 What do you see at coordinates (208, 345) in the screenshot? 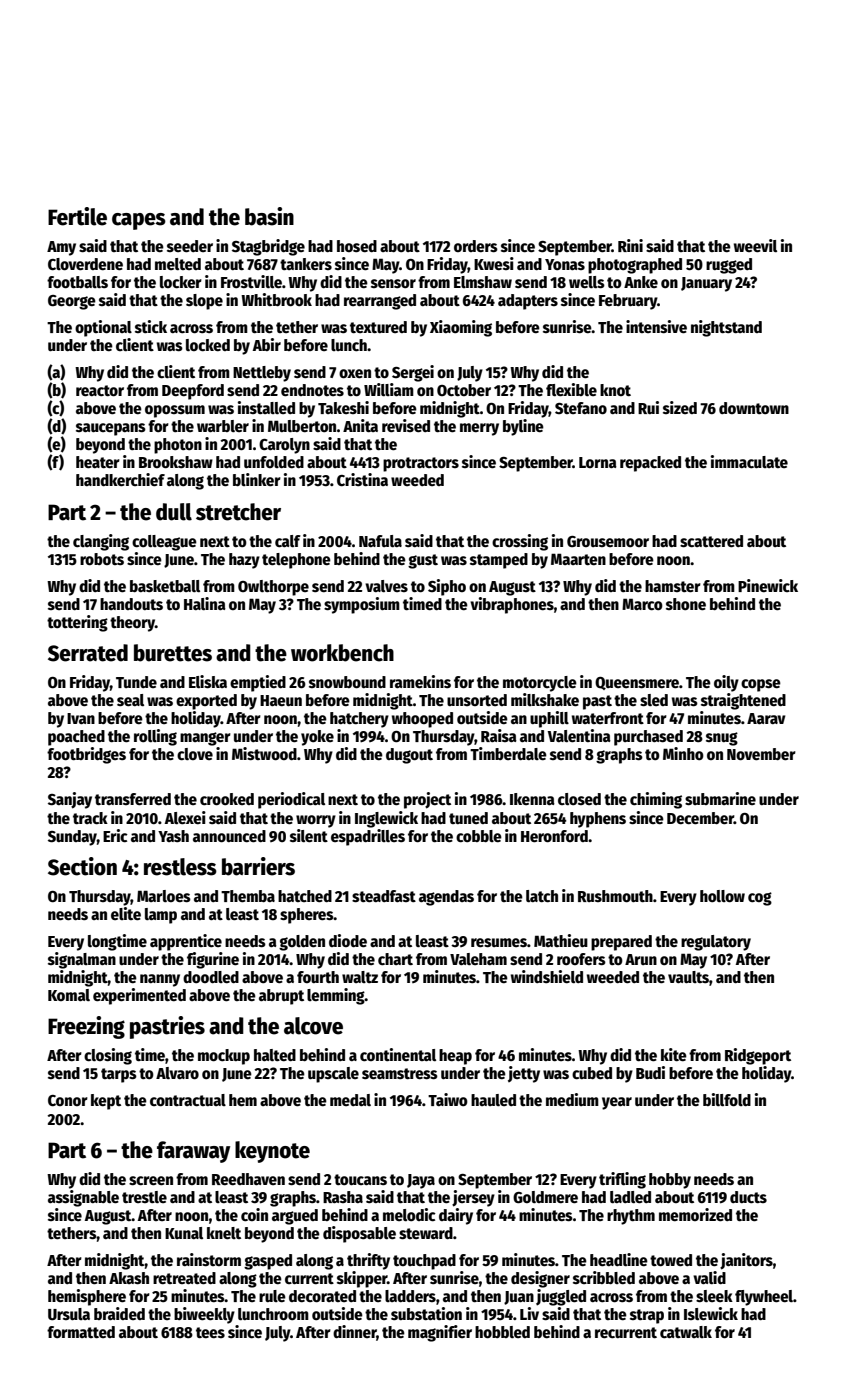
I see `locked` at bounding box center [208, 345].
